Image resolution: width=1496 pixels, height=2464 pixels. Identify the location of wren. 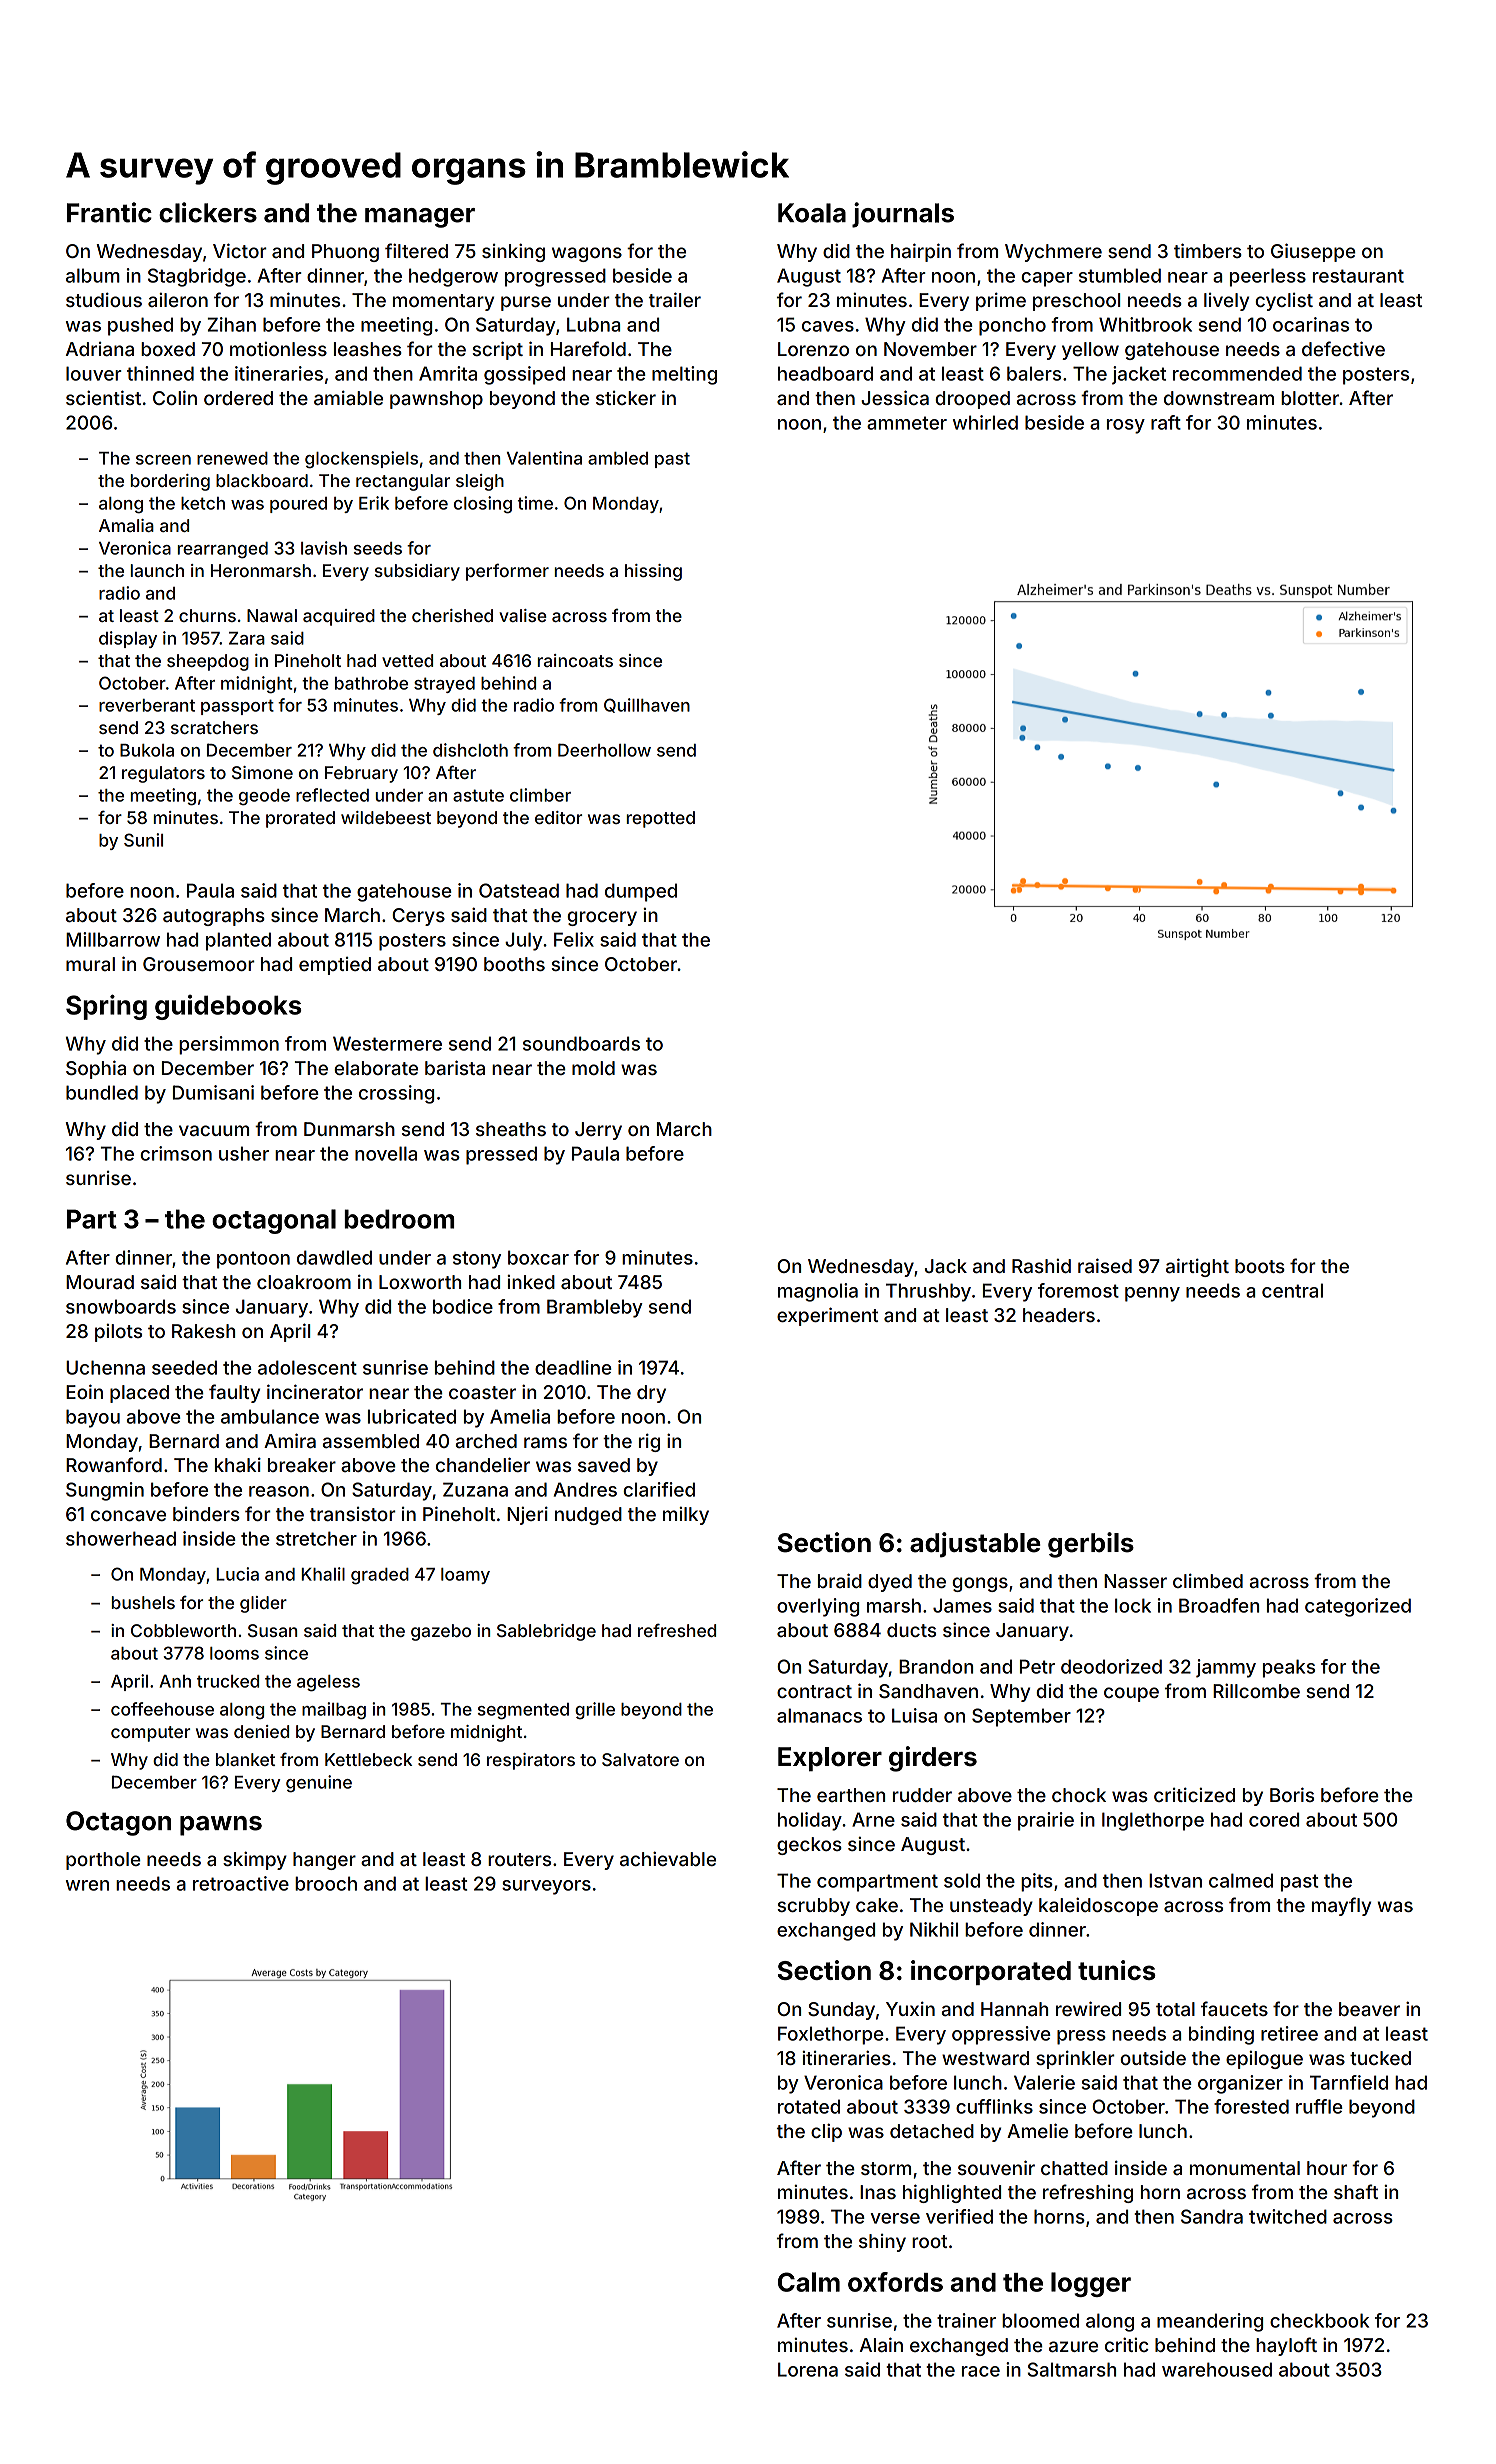
(87, 1885).
